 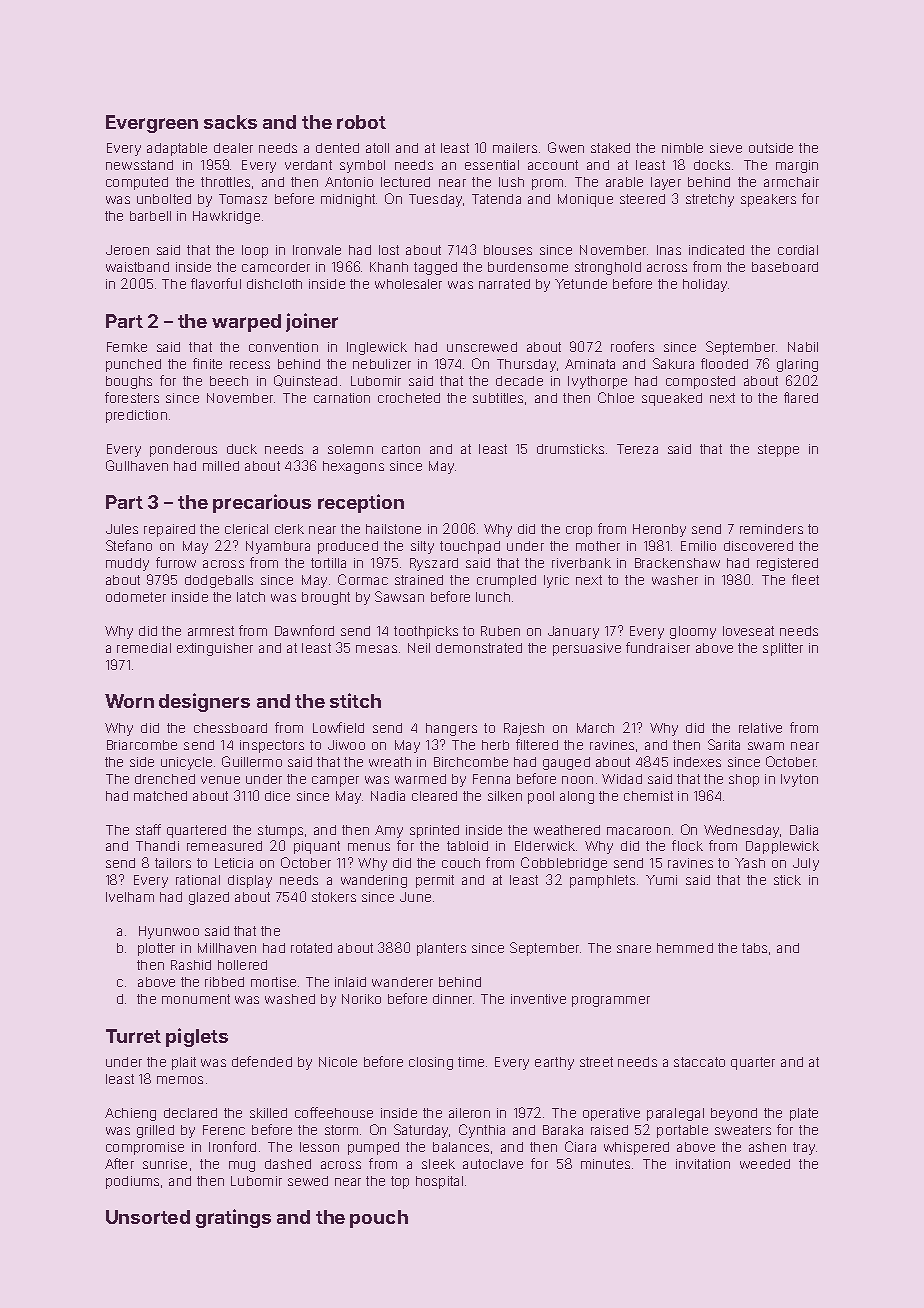 What do you see at coordinates (493, 1164) in the document?
I see `autoclave` at bounding box center [493, 1164].
